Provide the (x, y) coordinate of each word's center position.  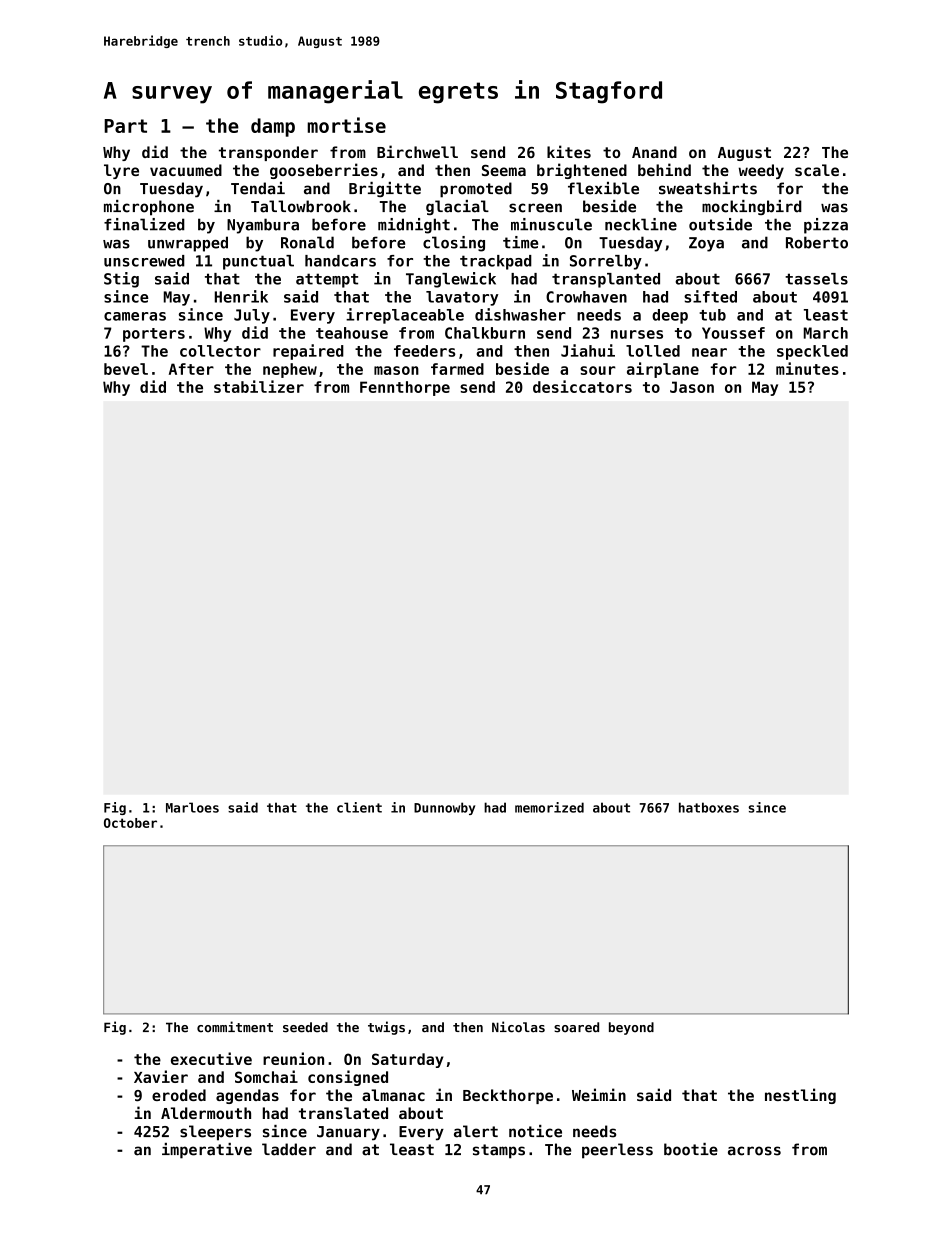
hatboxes (709, 807)
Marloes (192, 807)
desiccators (582, 386)
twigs (386, 1028)
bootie (691, 1149)
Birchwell (417, 151)
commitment (235, 1027)
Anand (654, 152)
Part (125, 126)
